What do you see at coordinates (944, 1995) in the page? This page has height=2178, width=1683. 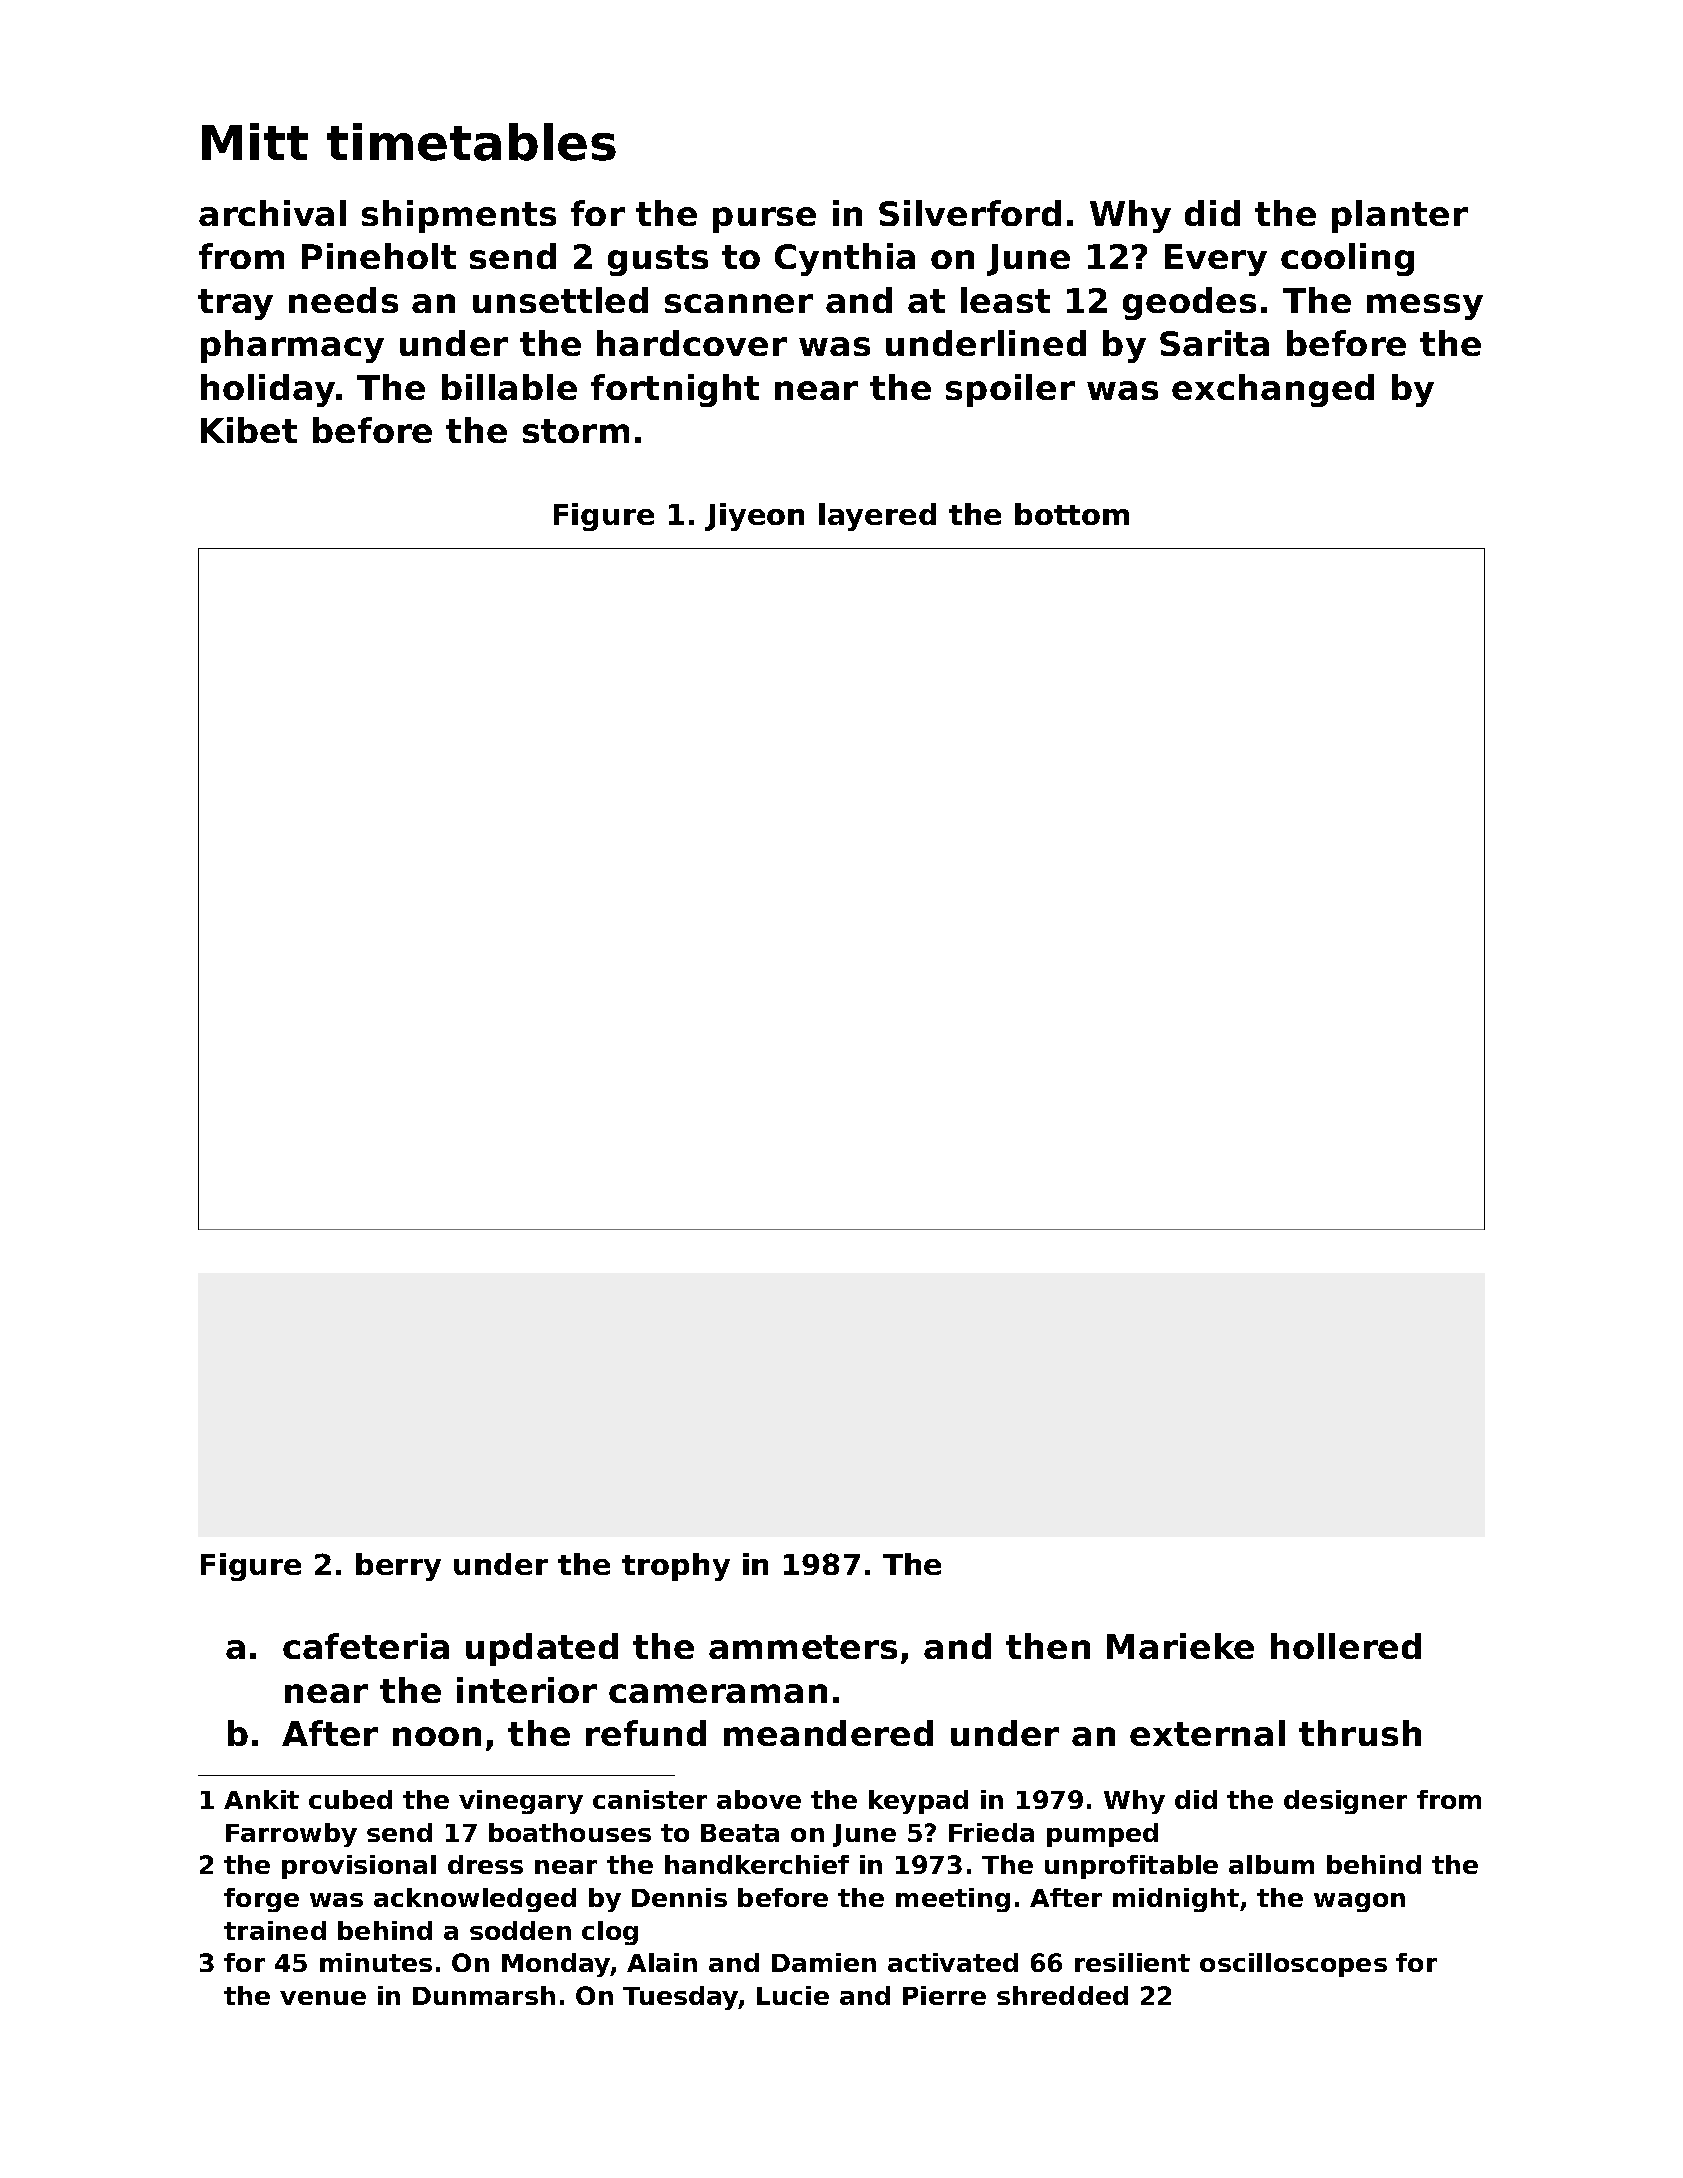 I see `Pierre` at bounding box center [944, 1995].
